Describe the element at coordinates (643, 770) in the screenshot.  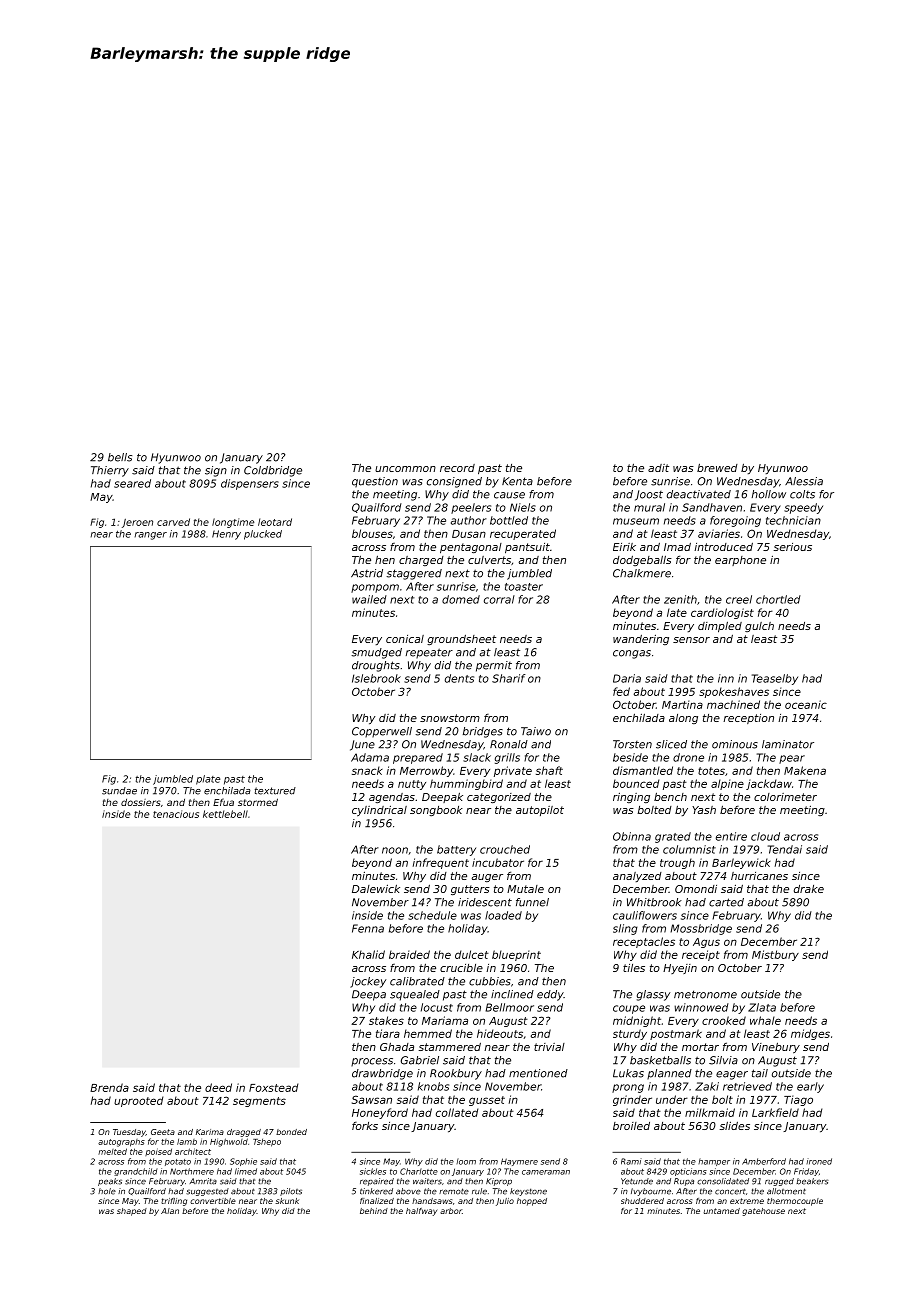
I see `dismantled` at that location.
